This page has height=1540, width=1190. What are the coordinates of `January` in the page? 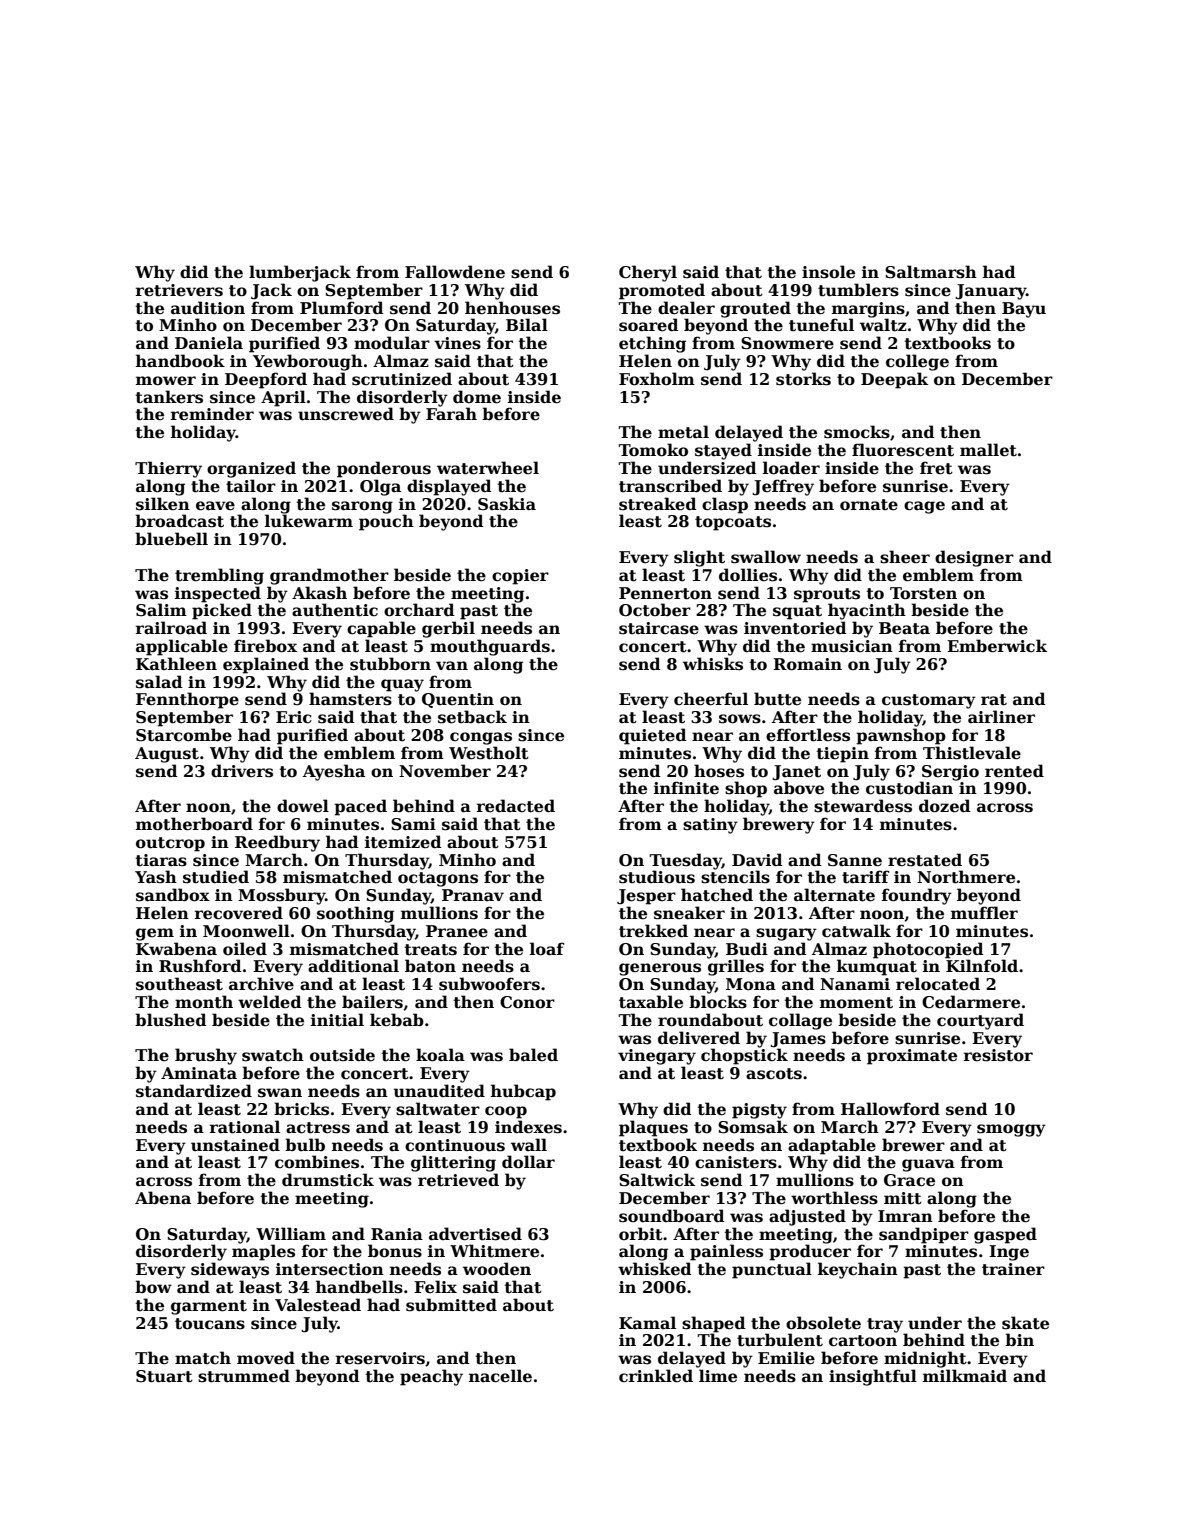 It's located at (990, 292).
